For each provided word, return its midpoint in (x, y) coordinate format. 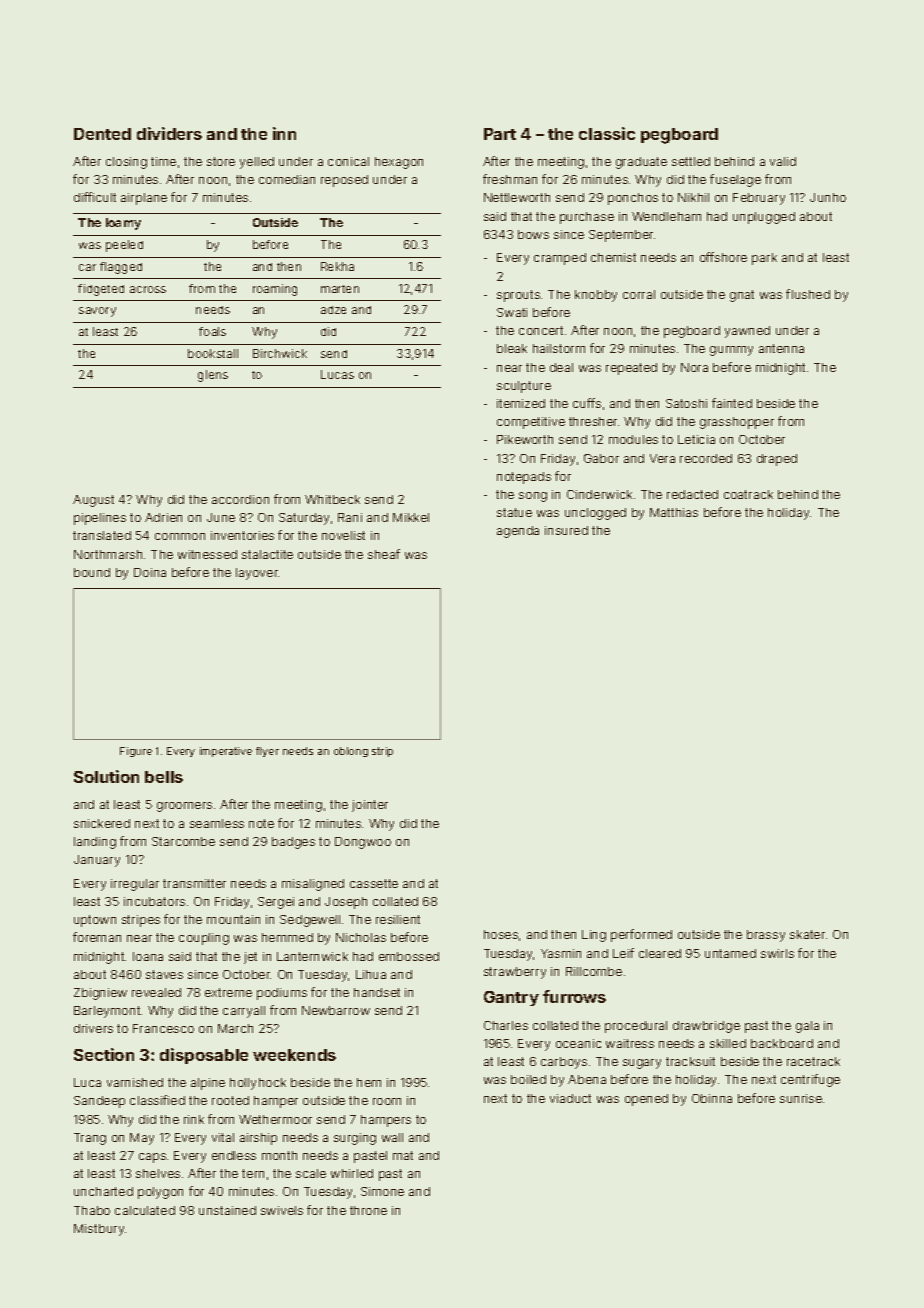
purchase (587, 218)
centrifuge (810, 1080)
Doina (150, 572)
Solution (106, 776)
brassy (766, 936)
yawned (747, 332)
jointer (370, 806)
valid (783, 161)
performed (641, 935)
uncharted (103, 1191)
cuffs (587, 403)
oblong (351, 752)
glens (213, 376)
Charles (506, 1025)
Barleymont (107, 1012)
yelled (257, 163)
